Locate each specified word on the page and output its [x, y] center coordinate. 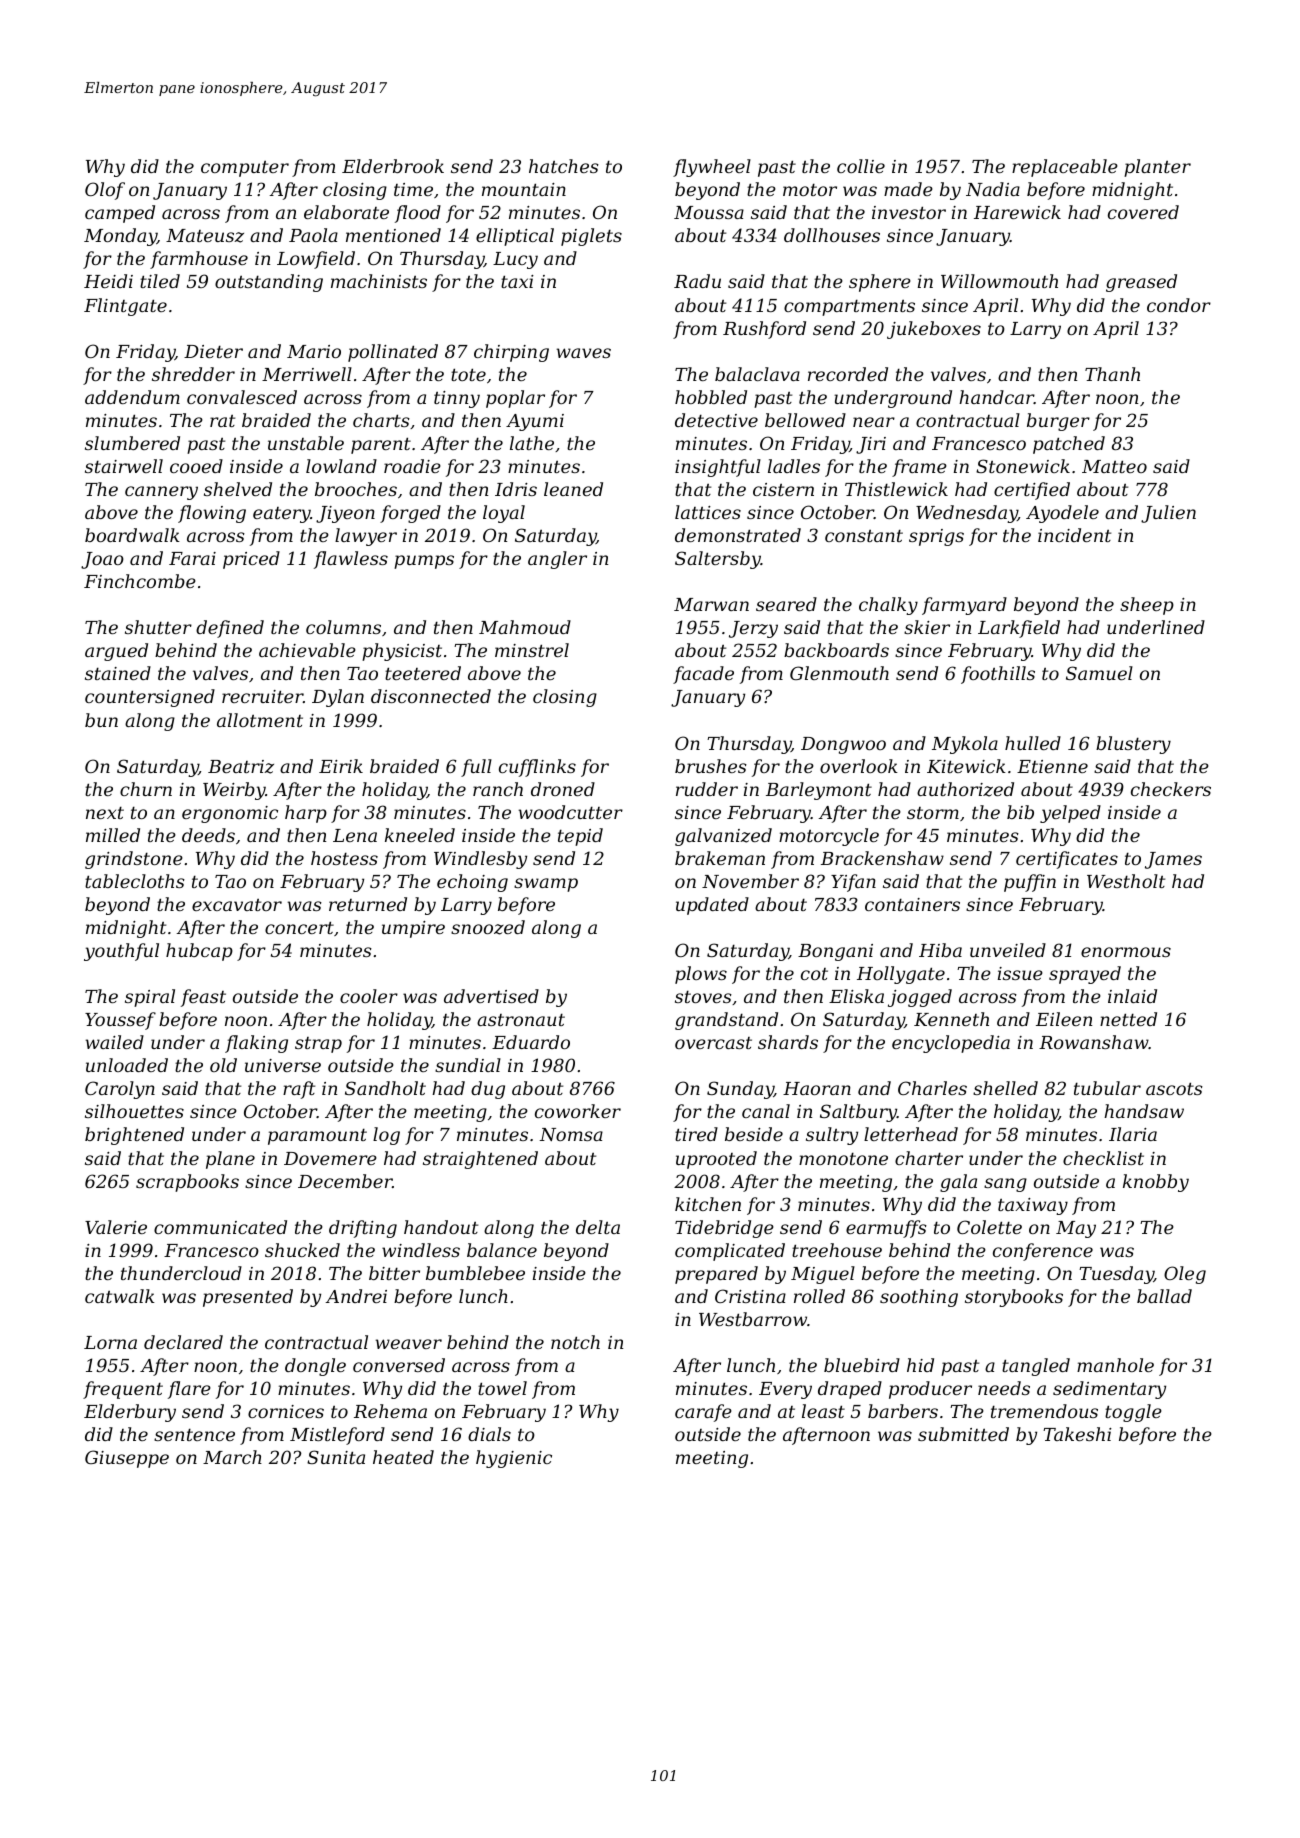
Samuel [1099, 673]
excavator [237, 905]
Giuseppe [127, 1459]
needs [1004, 1388]
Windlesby [480, 860]
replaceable [1065, 168]
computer [245, 169]
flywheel [712, 168]
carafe [703, 1413]
